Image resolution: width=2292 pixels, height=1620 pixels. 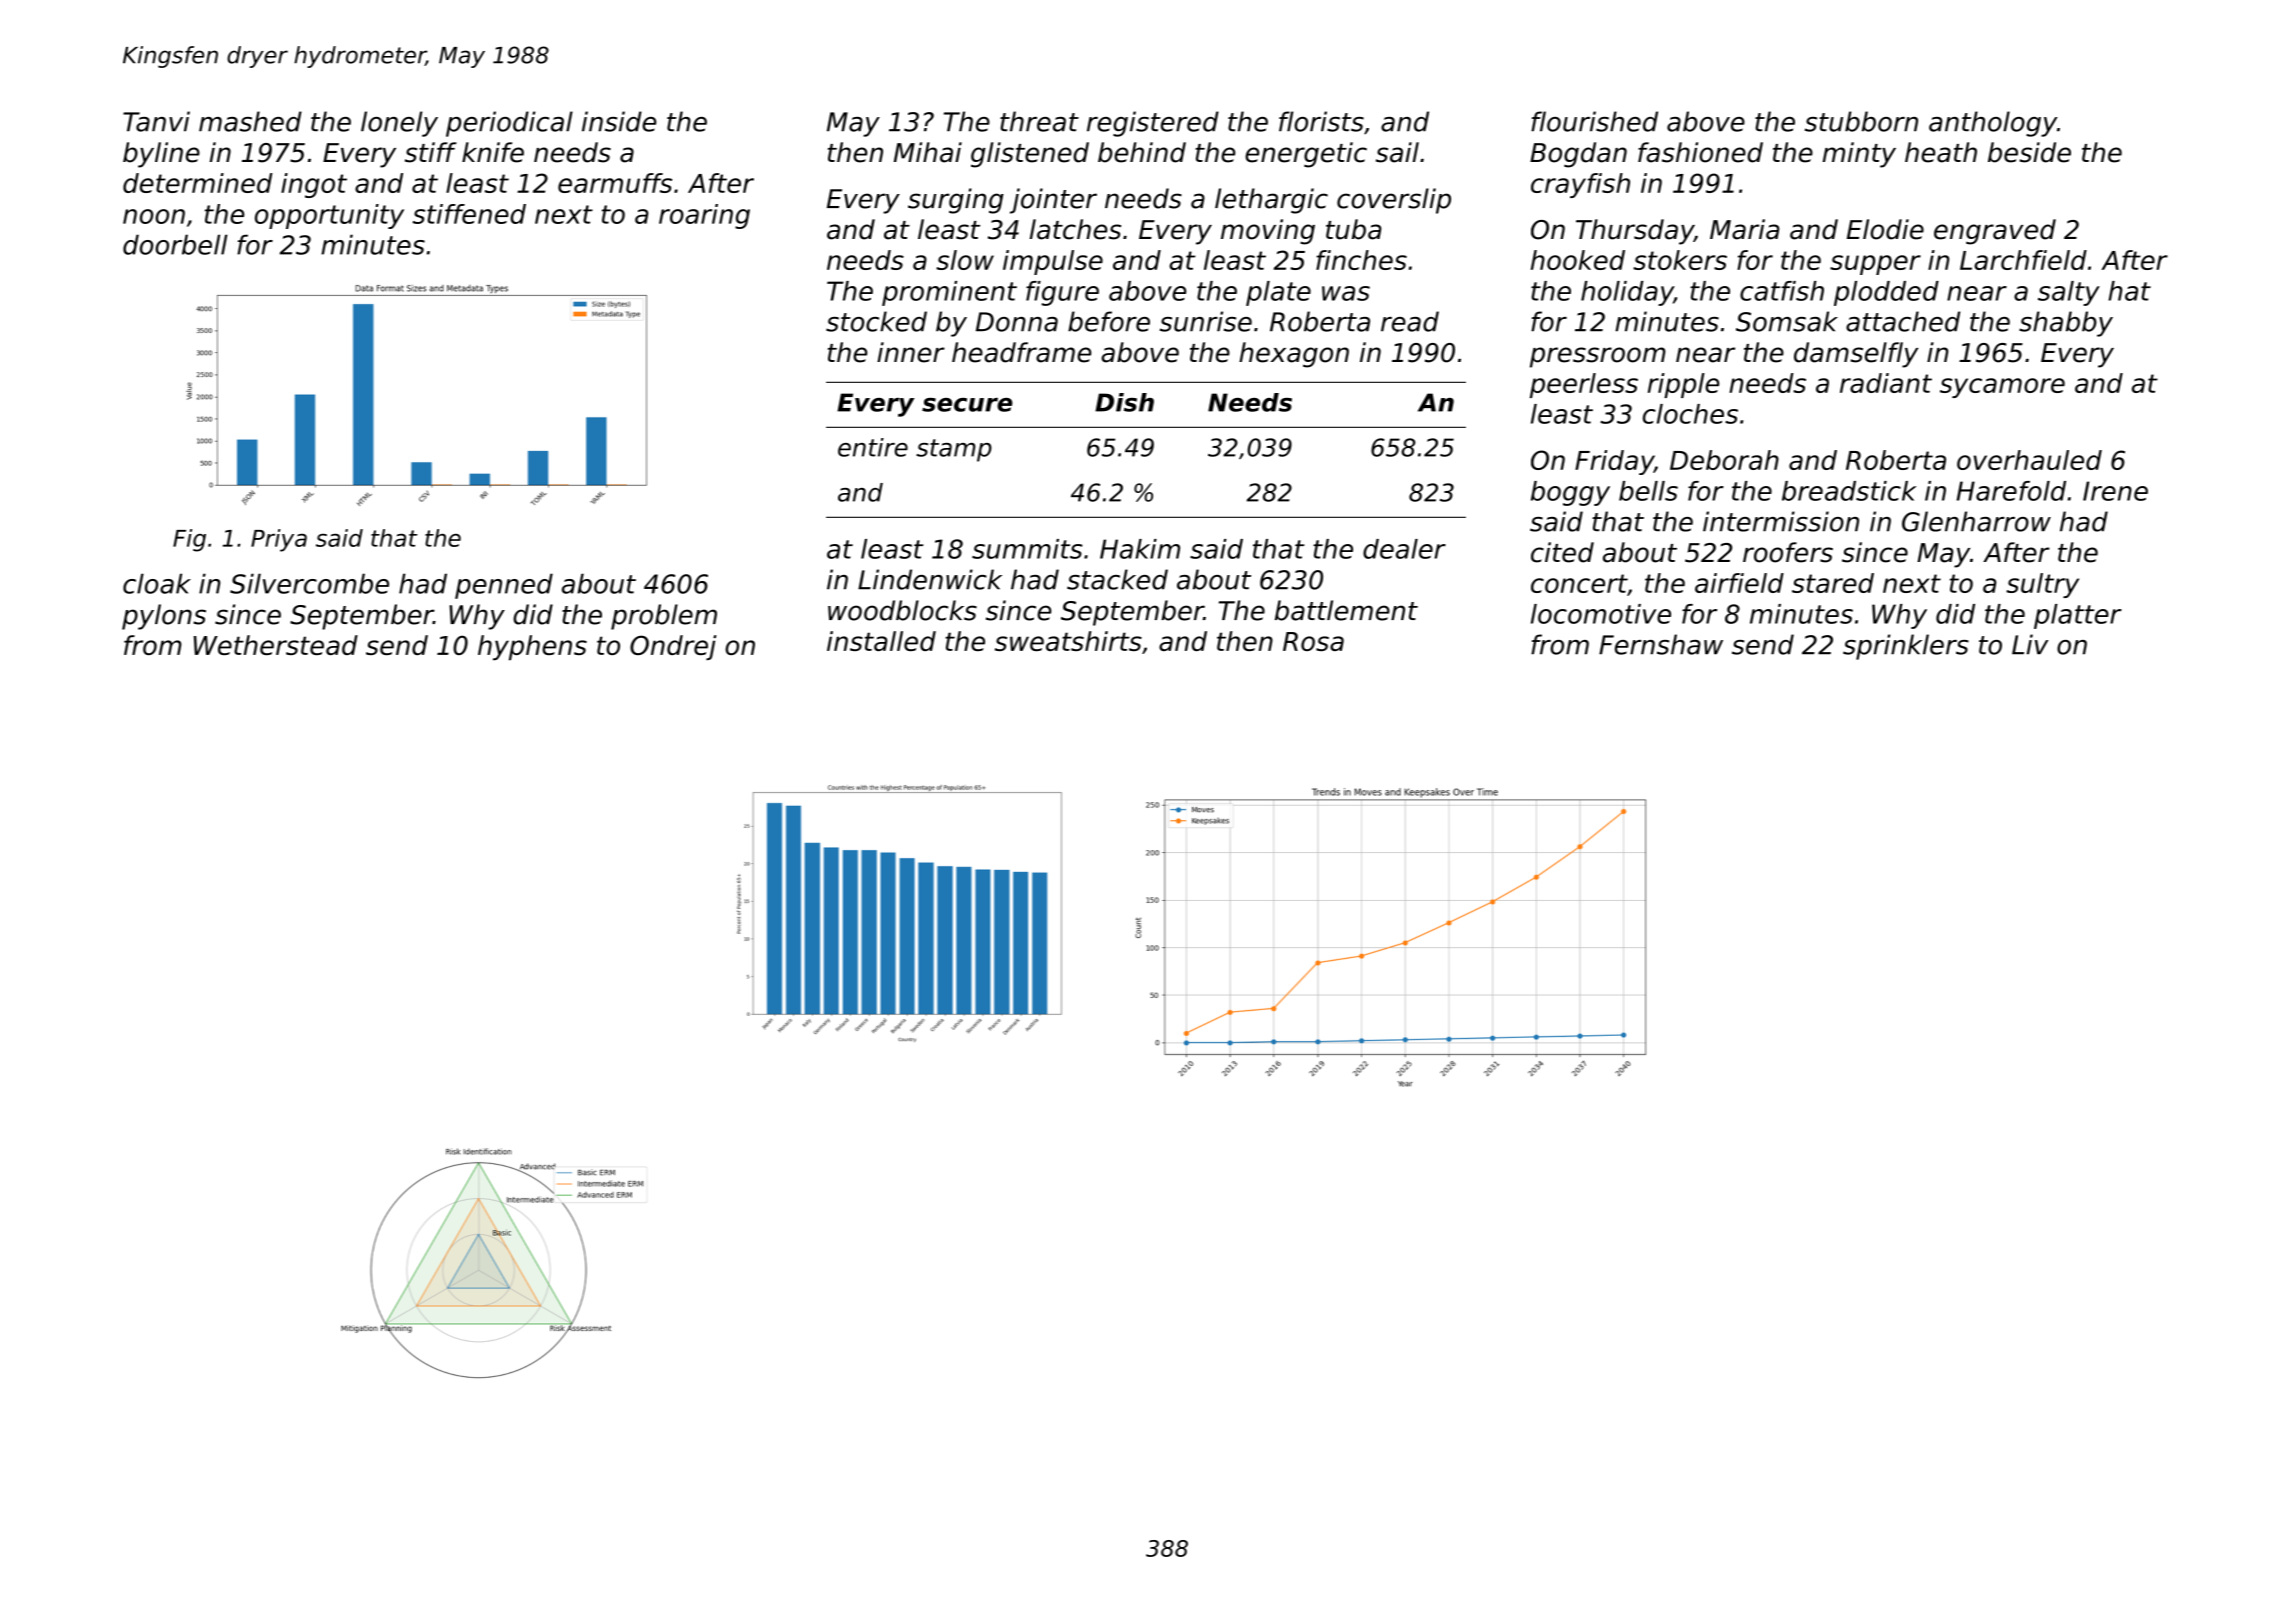 What do you see at coordinates (279, 540) in the document?
I see `Priya` at bounding box center [279, 540].
